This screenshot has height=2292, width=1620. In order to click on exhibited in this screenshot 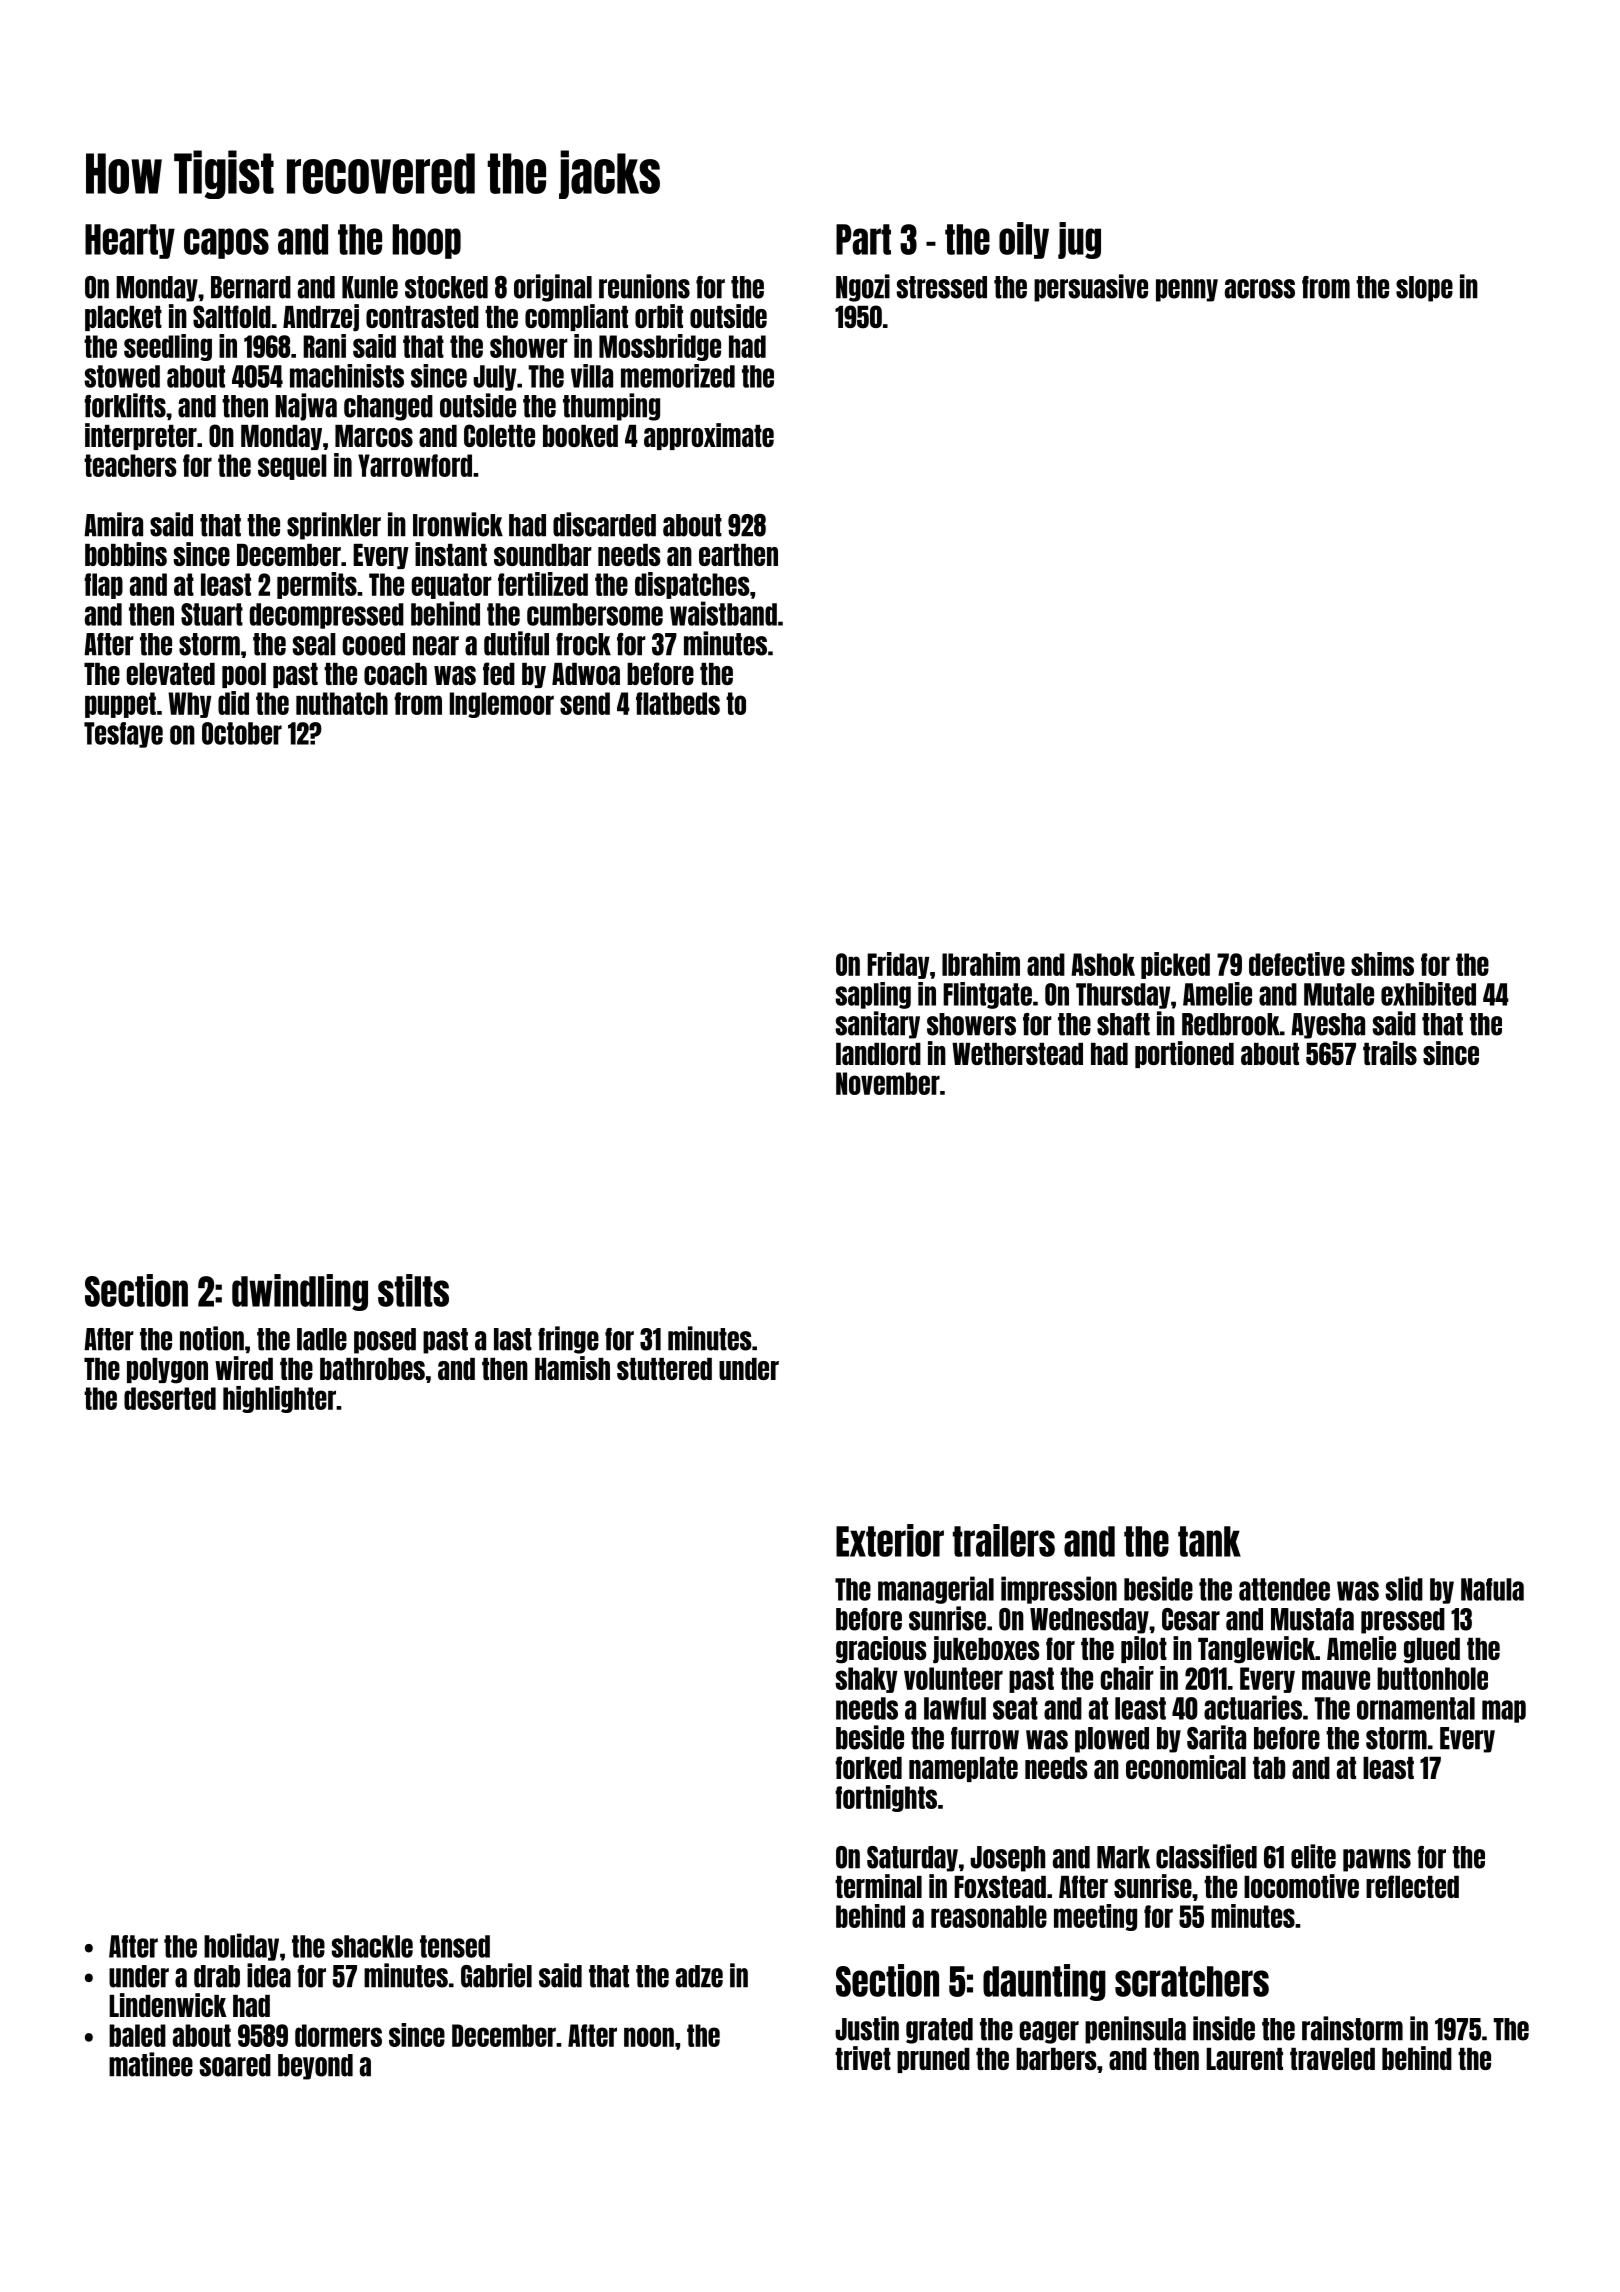, I will do `click(1428, 994)`.
